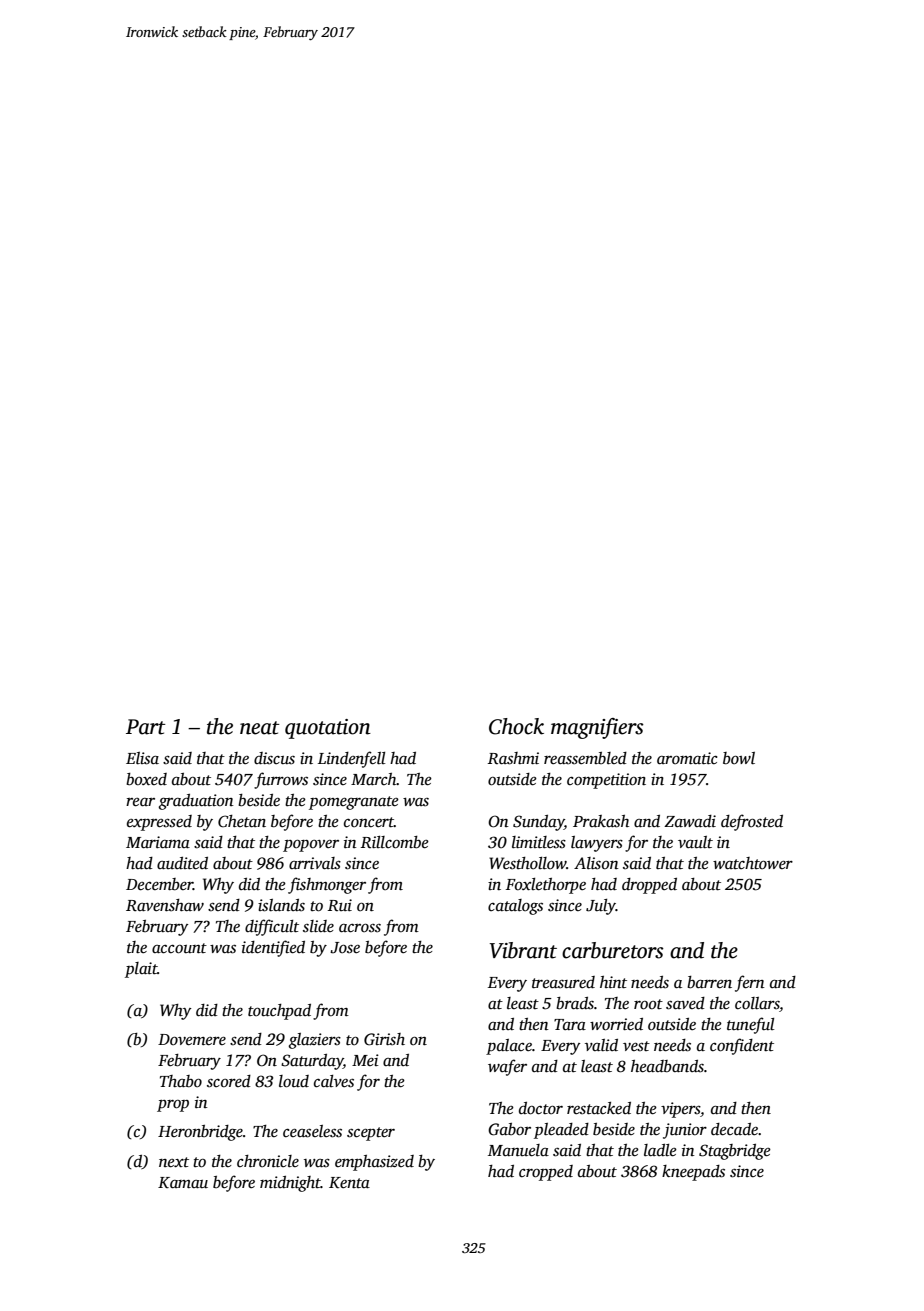  I want to click on barren, so click(709, 982).
